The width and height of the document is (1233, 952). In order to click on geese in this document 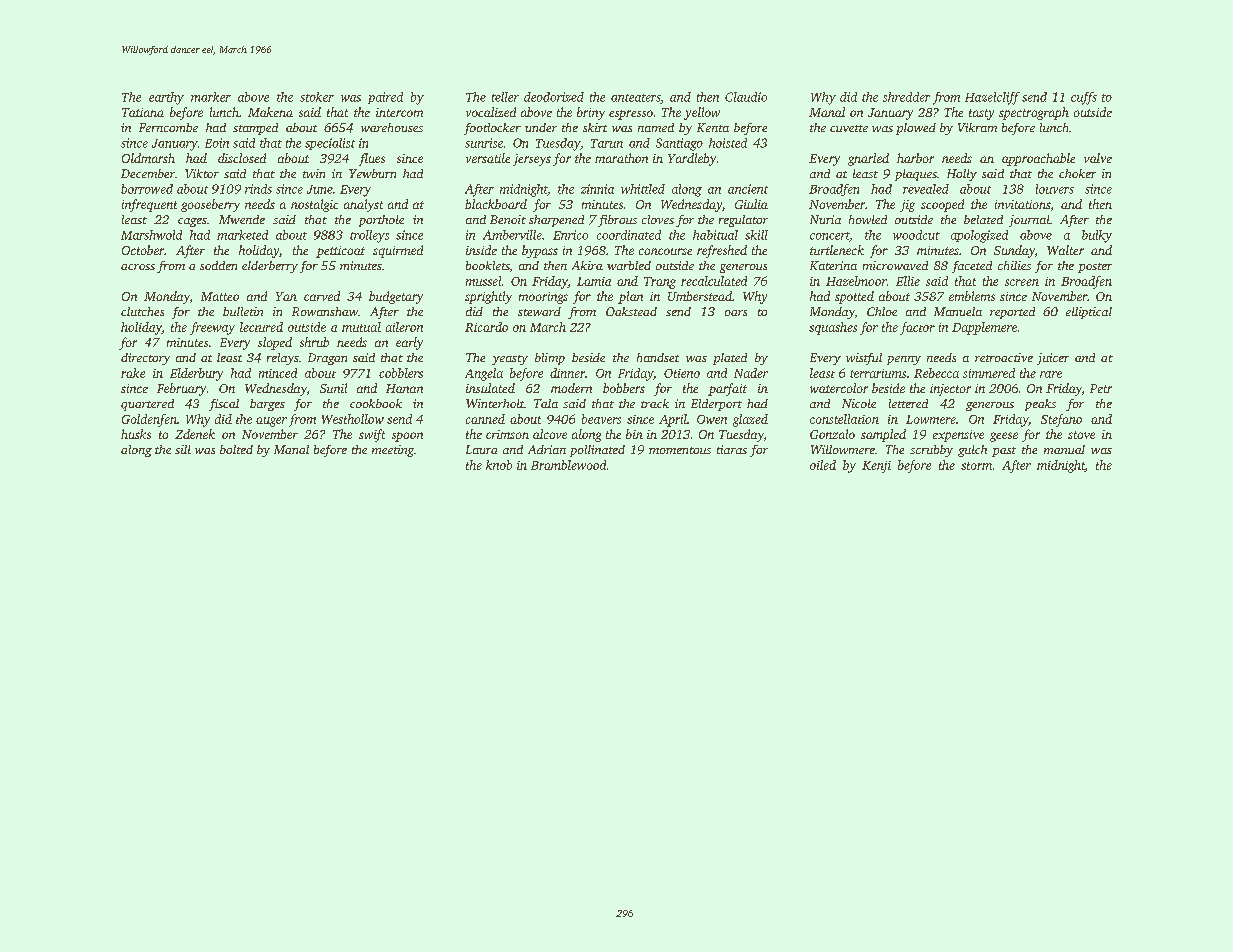, I will do `click(1004, 437)`.
